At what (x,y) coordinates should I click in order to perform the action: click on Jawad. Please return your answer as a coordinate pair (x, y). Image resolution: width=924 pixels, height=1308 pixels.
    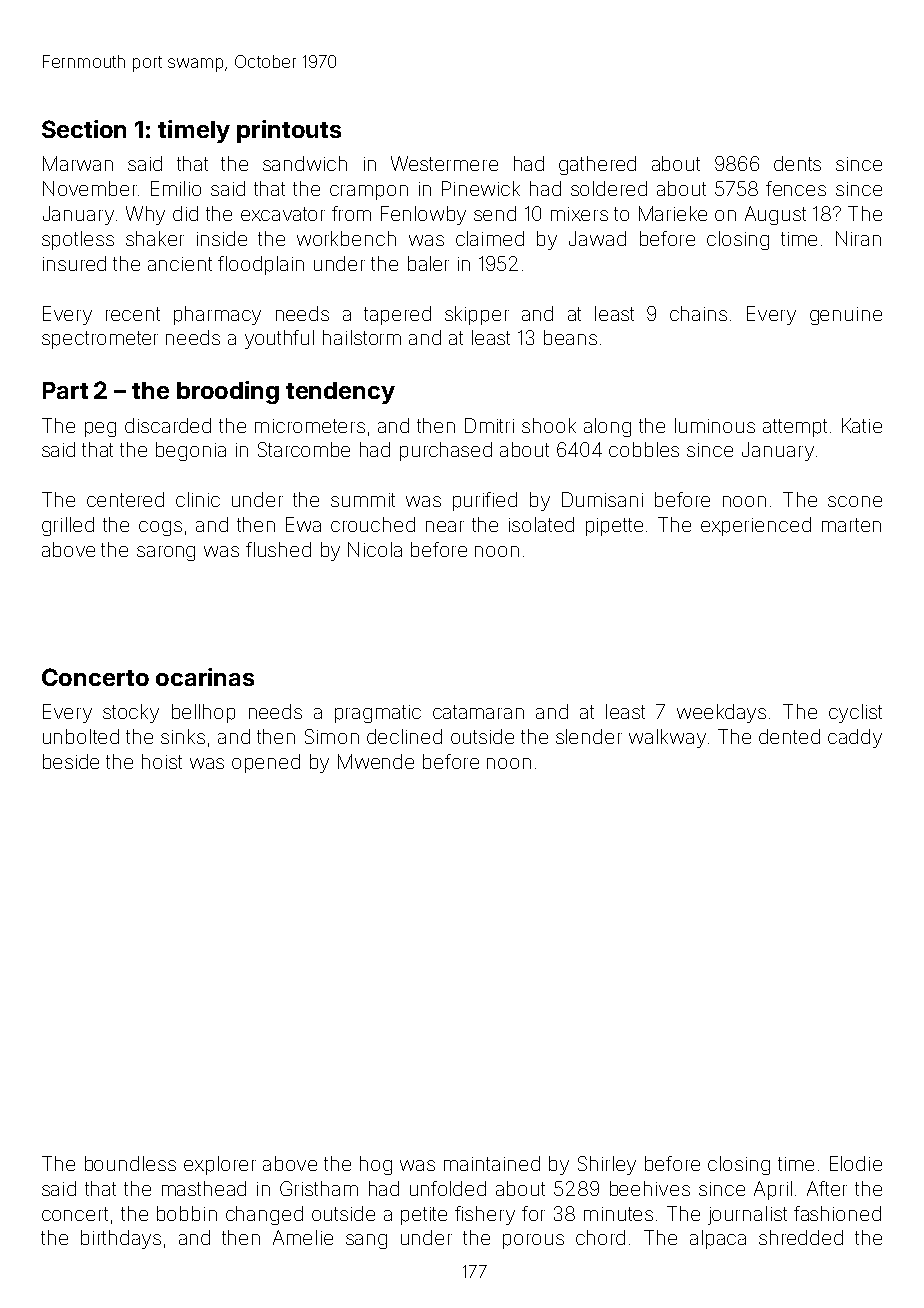
    Looking at the image, I should click on (597, 238).
